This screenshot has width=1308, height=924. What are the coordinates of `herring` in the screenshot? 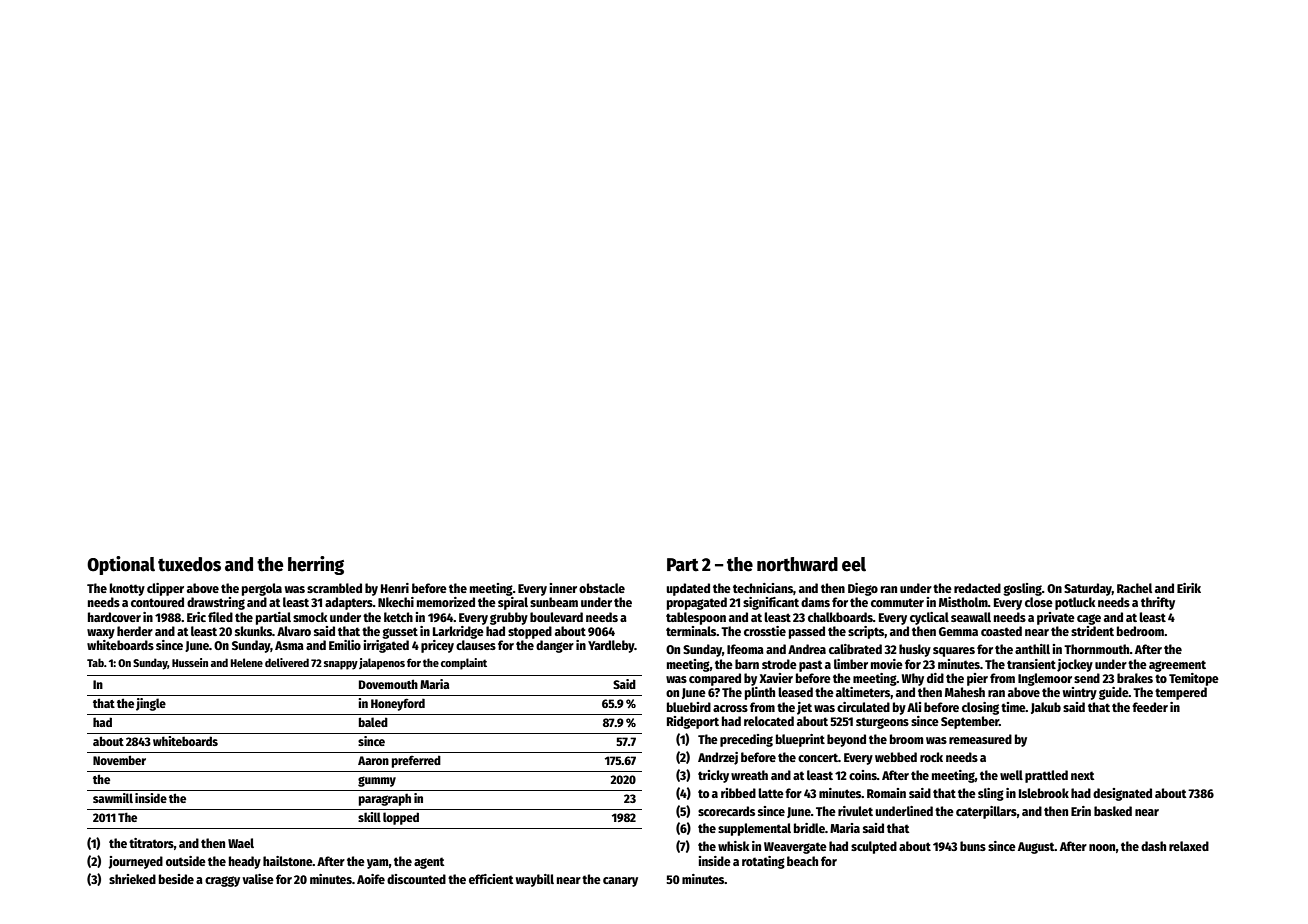 It's located at (316, 565).
